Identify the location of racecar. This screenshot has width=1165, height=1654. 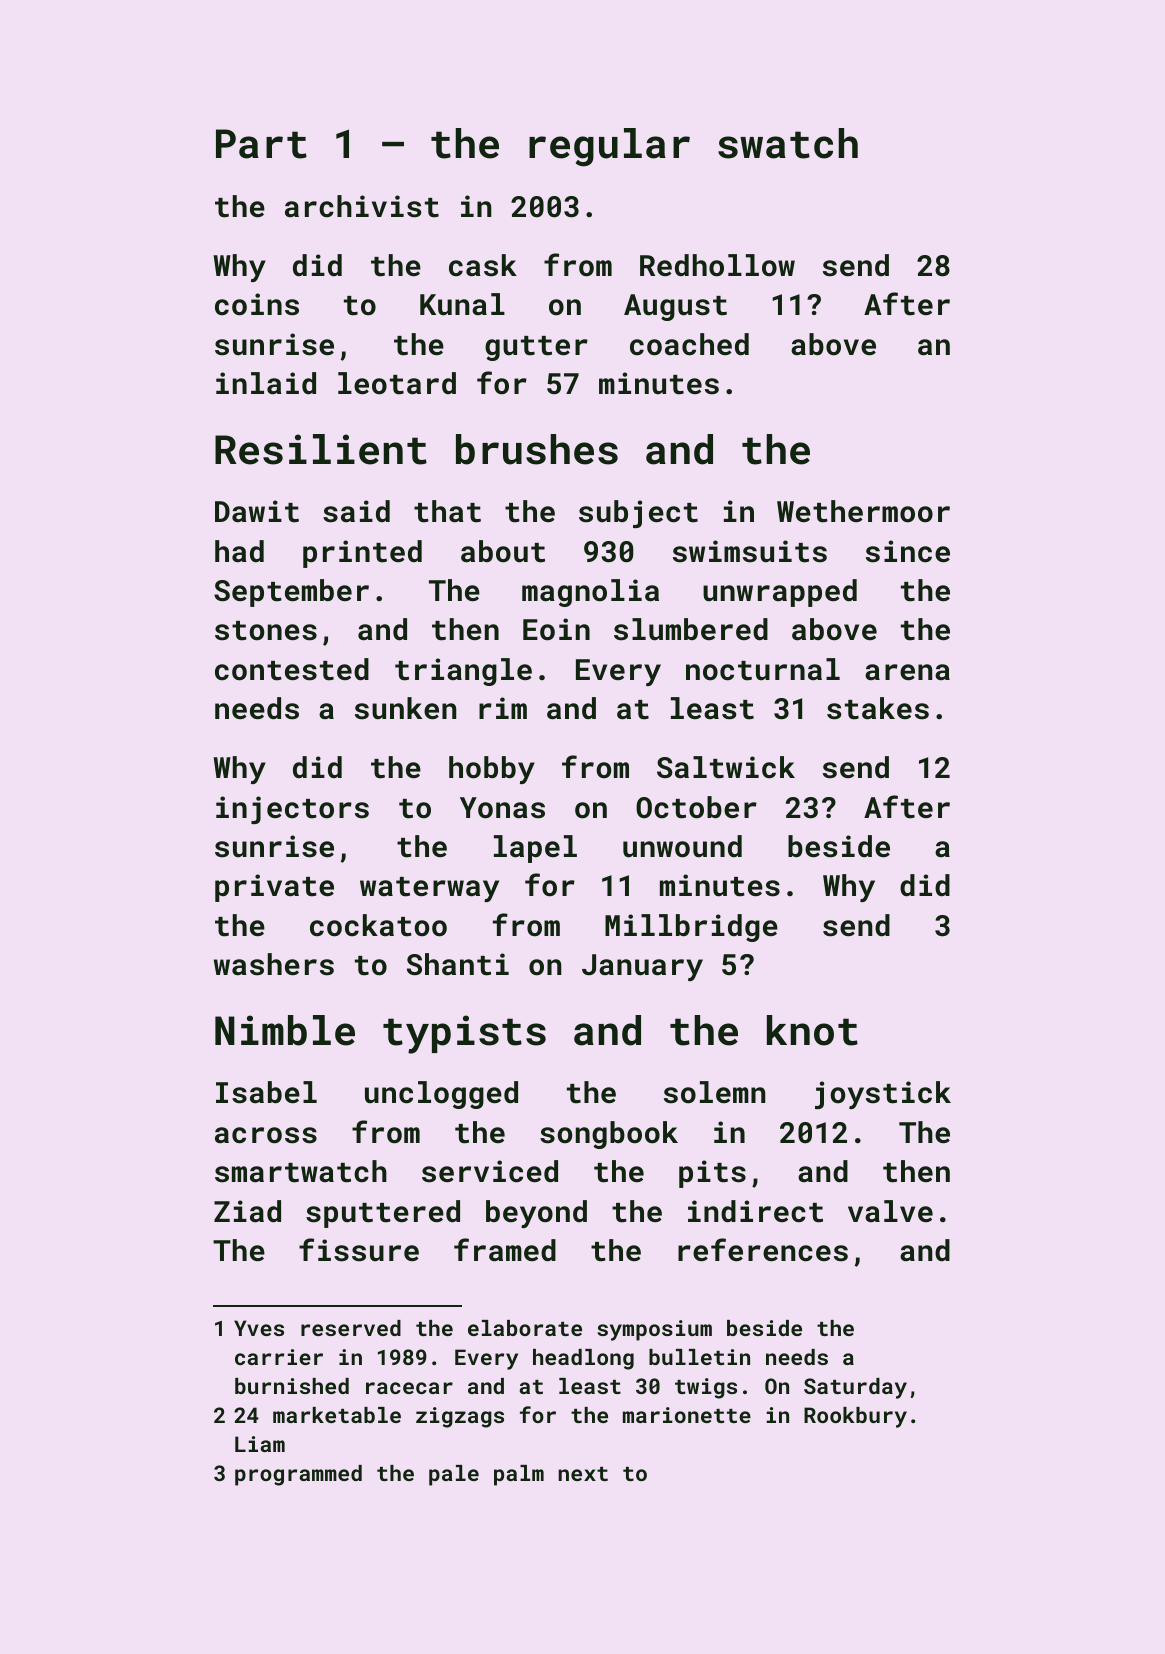
(409, 1388).
